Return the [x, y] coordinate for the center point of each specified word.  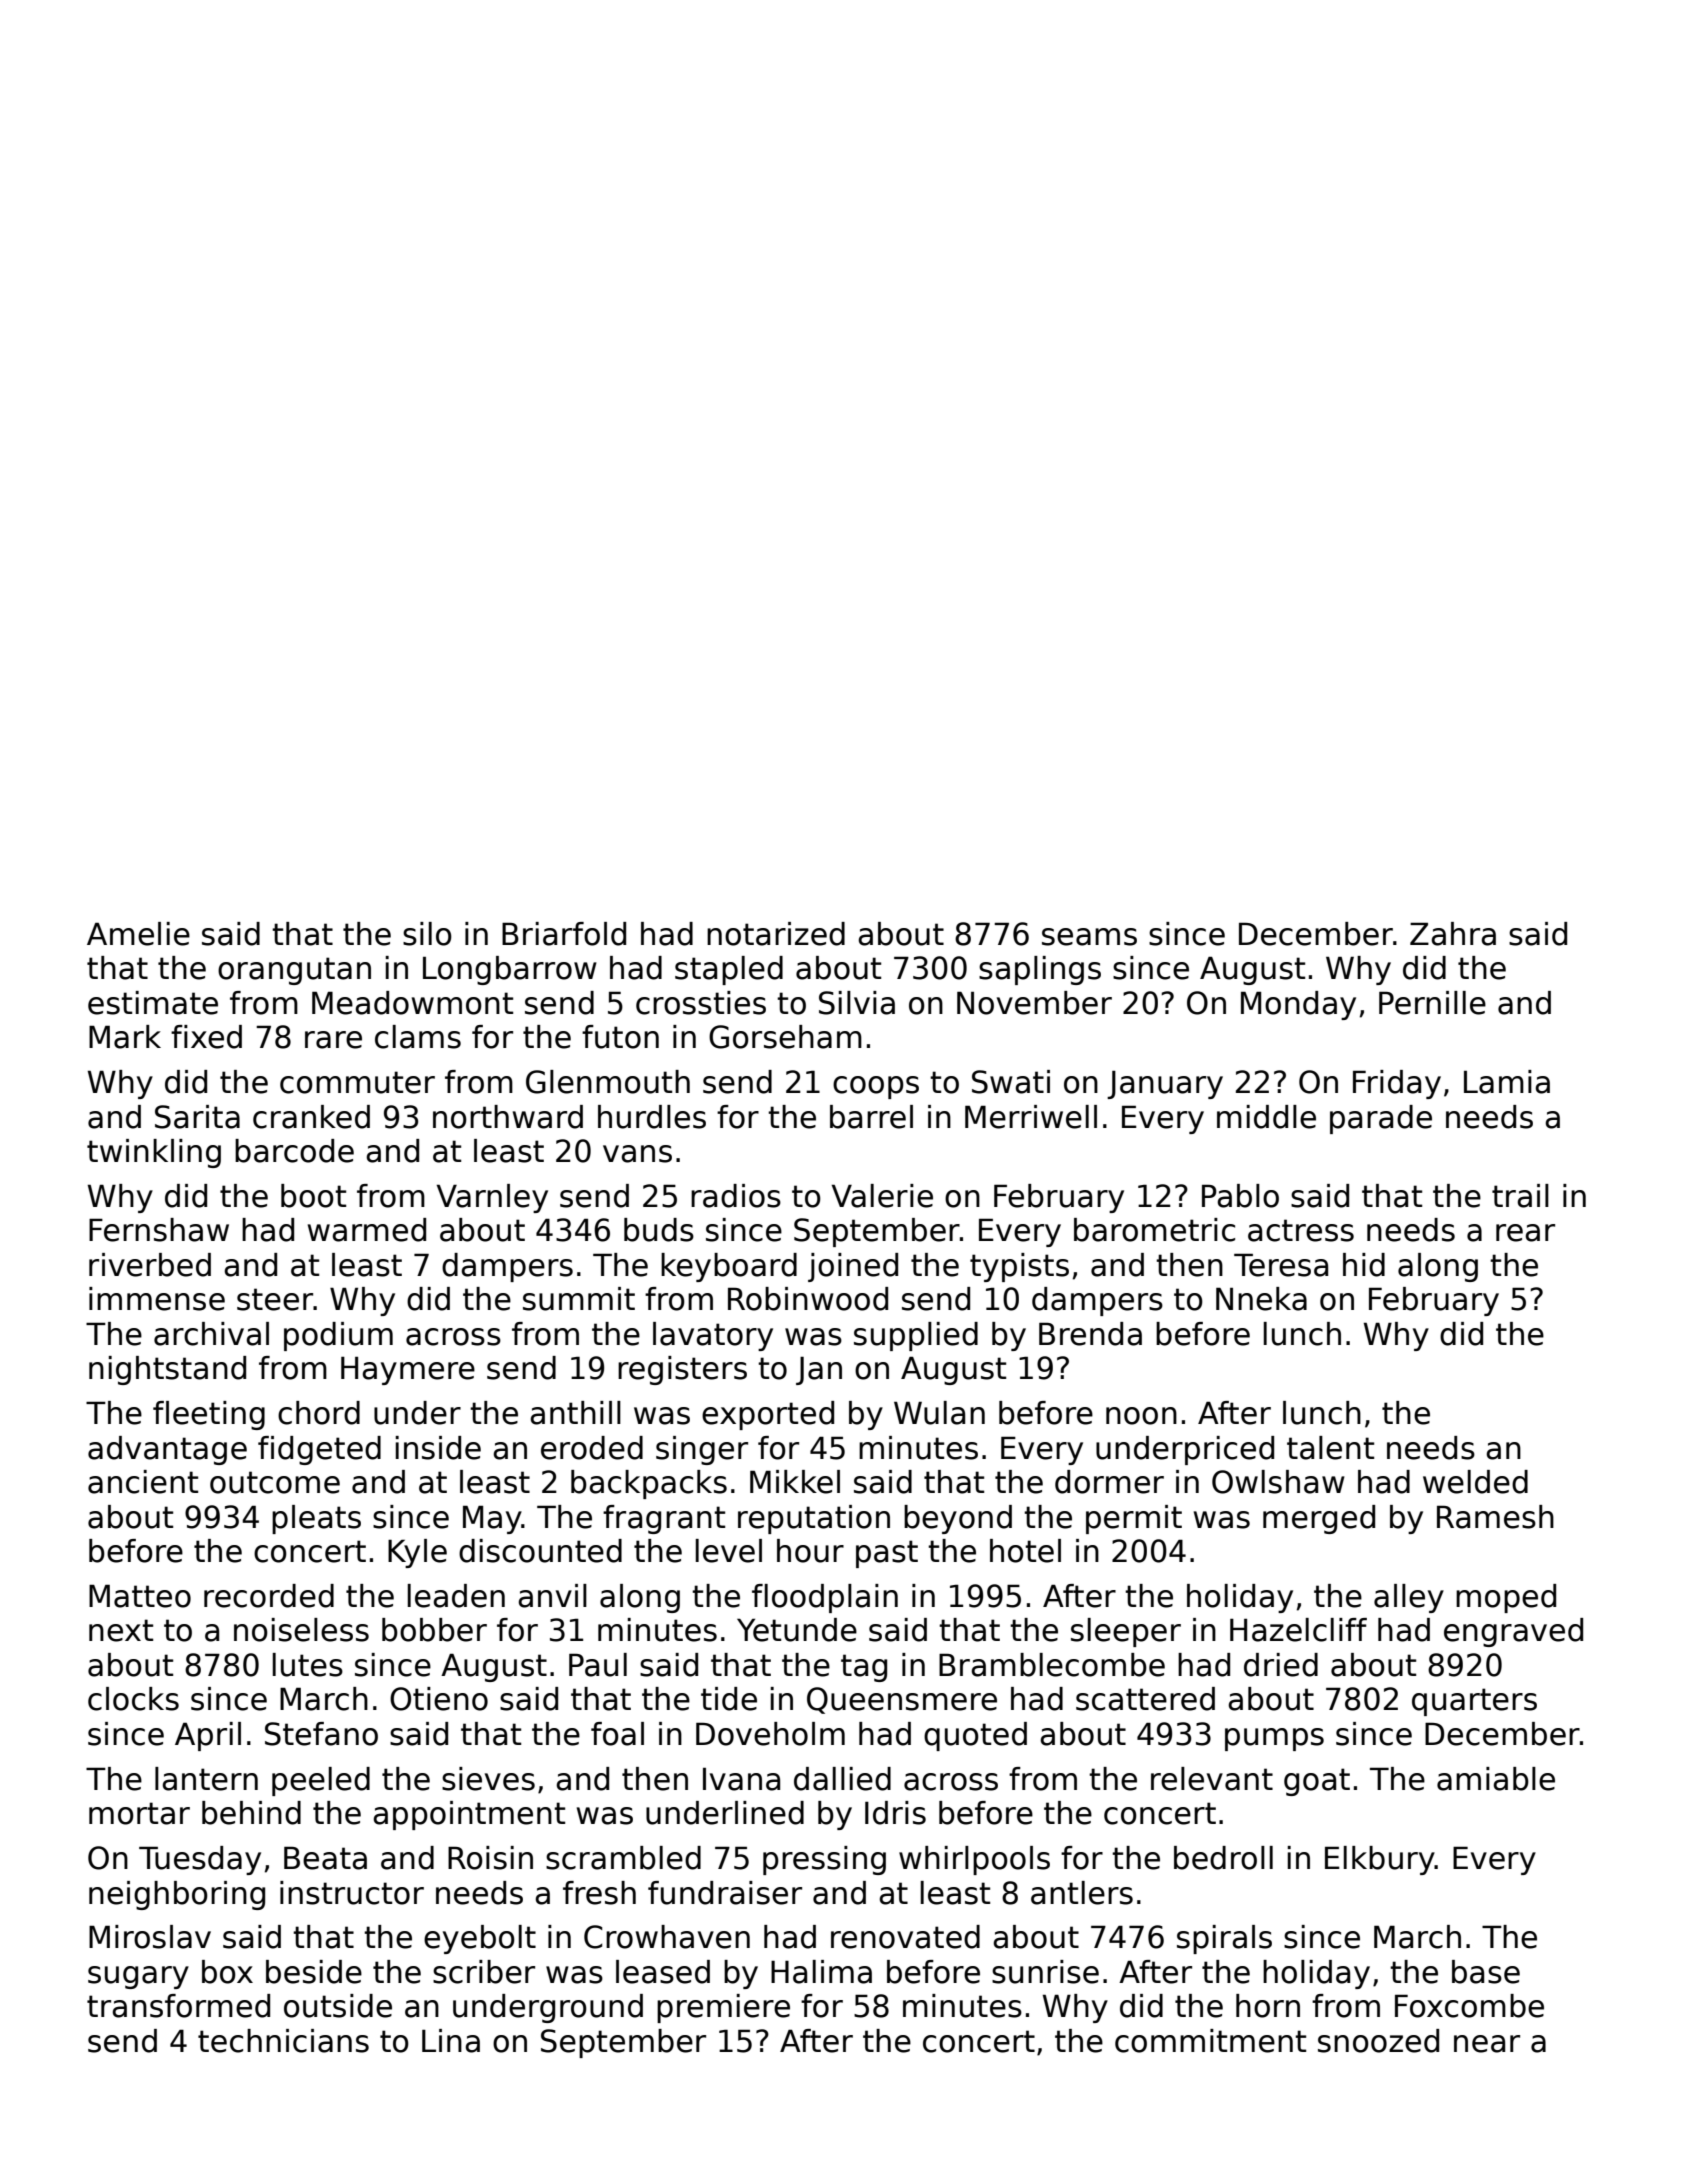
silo [427, 934]
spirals [1224, 1939]
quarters [1474, 1702]
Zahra [1453, 934]
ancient [143, 1482]
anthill [575, 1413]
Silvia [857, 1003]
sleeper [1126, 1632]
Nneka [1261, 1299]
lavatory [713, 1336]
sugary [138, 1977]
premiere [723, 2008]
